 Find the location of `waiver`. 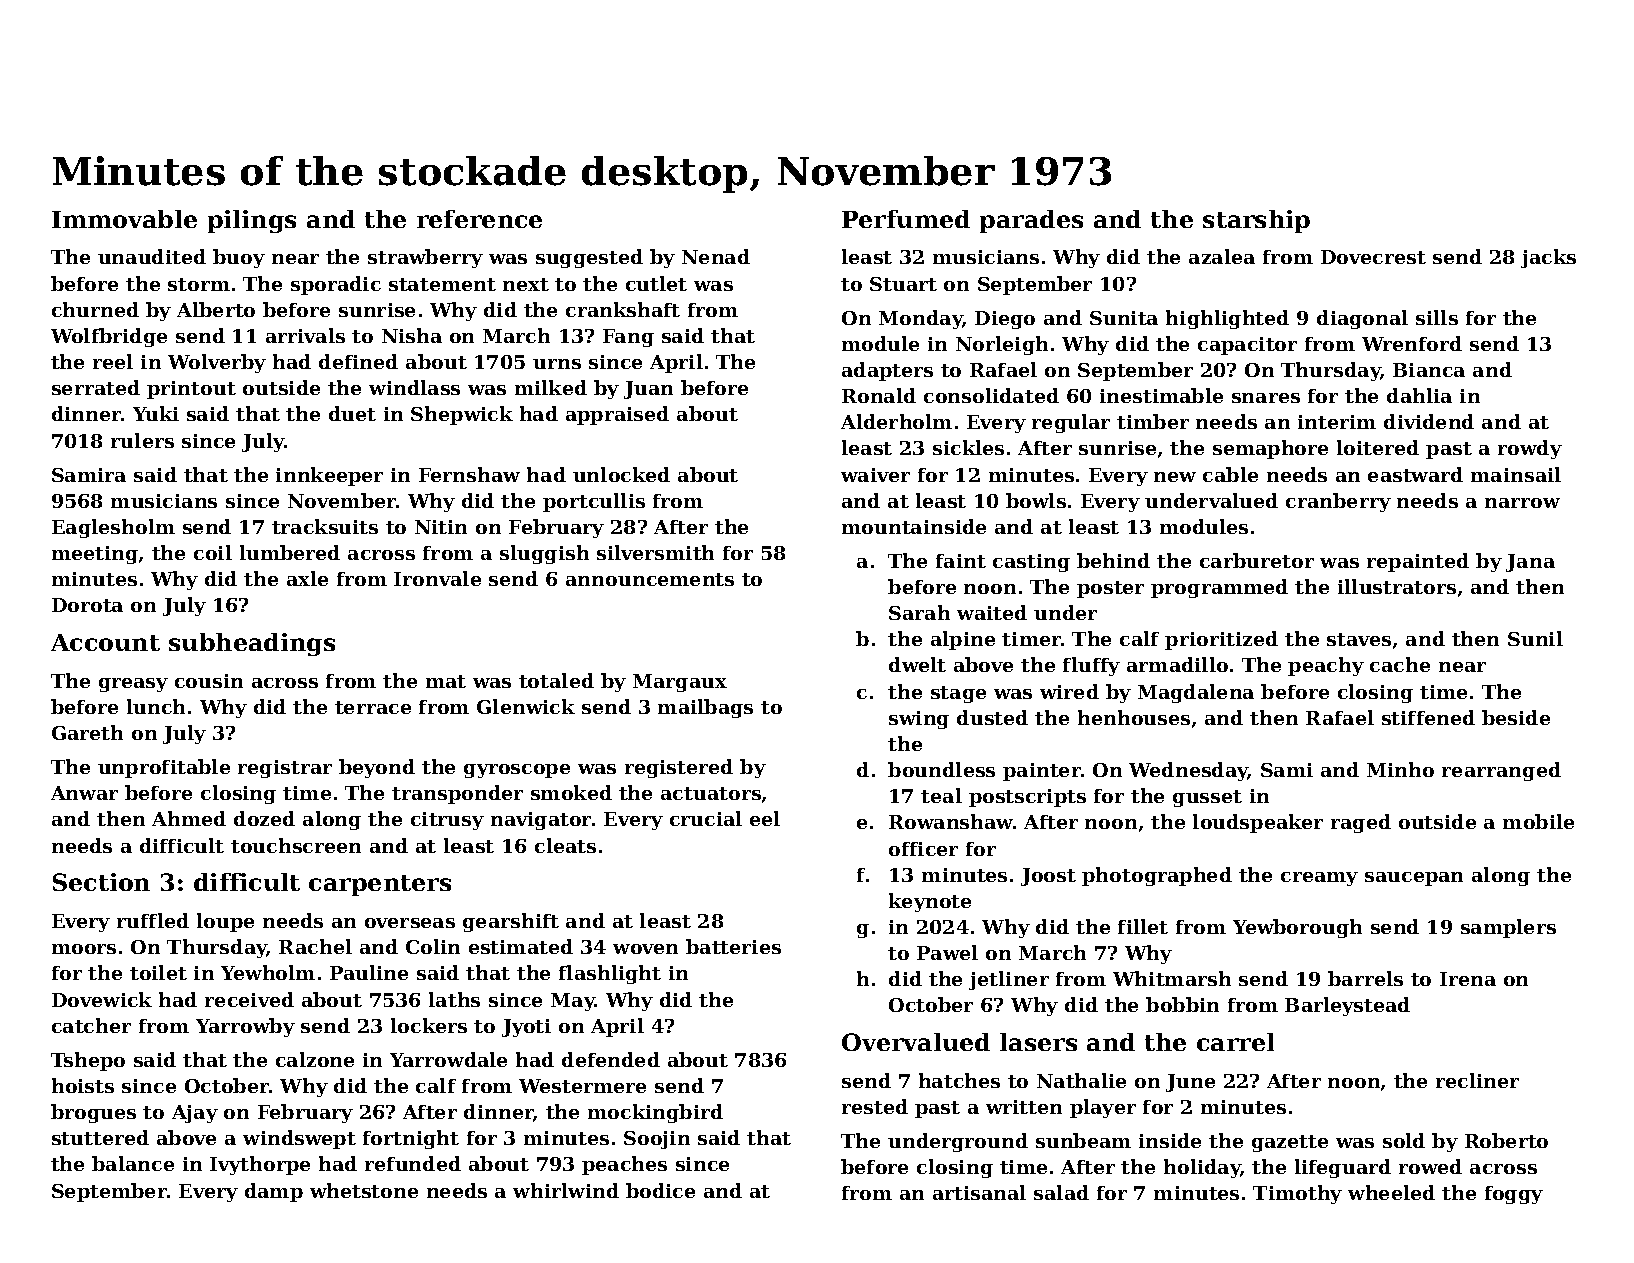

waiver is located at coordinates (875, 475).
